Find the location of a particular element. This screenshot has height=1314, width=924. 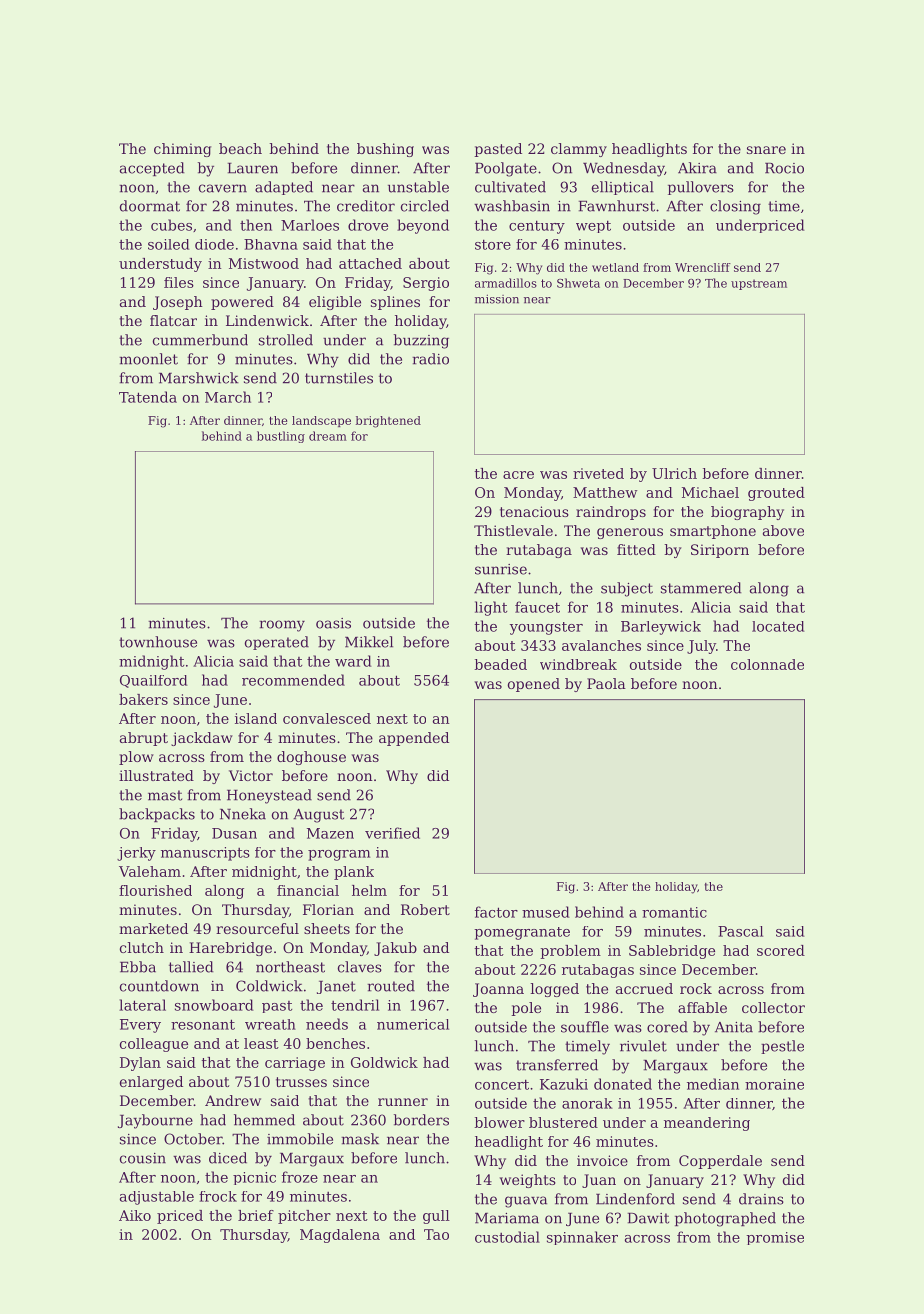

collector is located at coordinates (773, 1007).
